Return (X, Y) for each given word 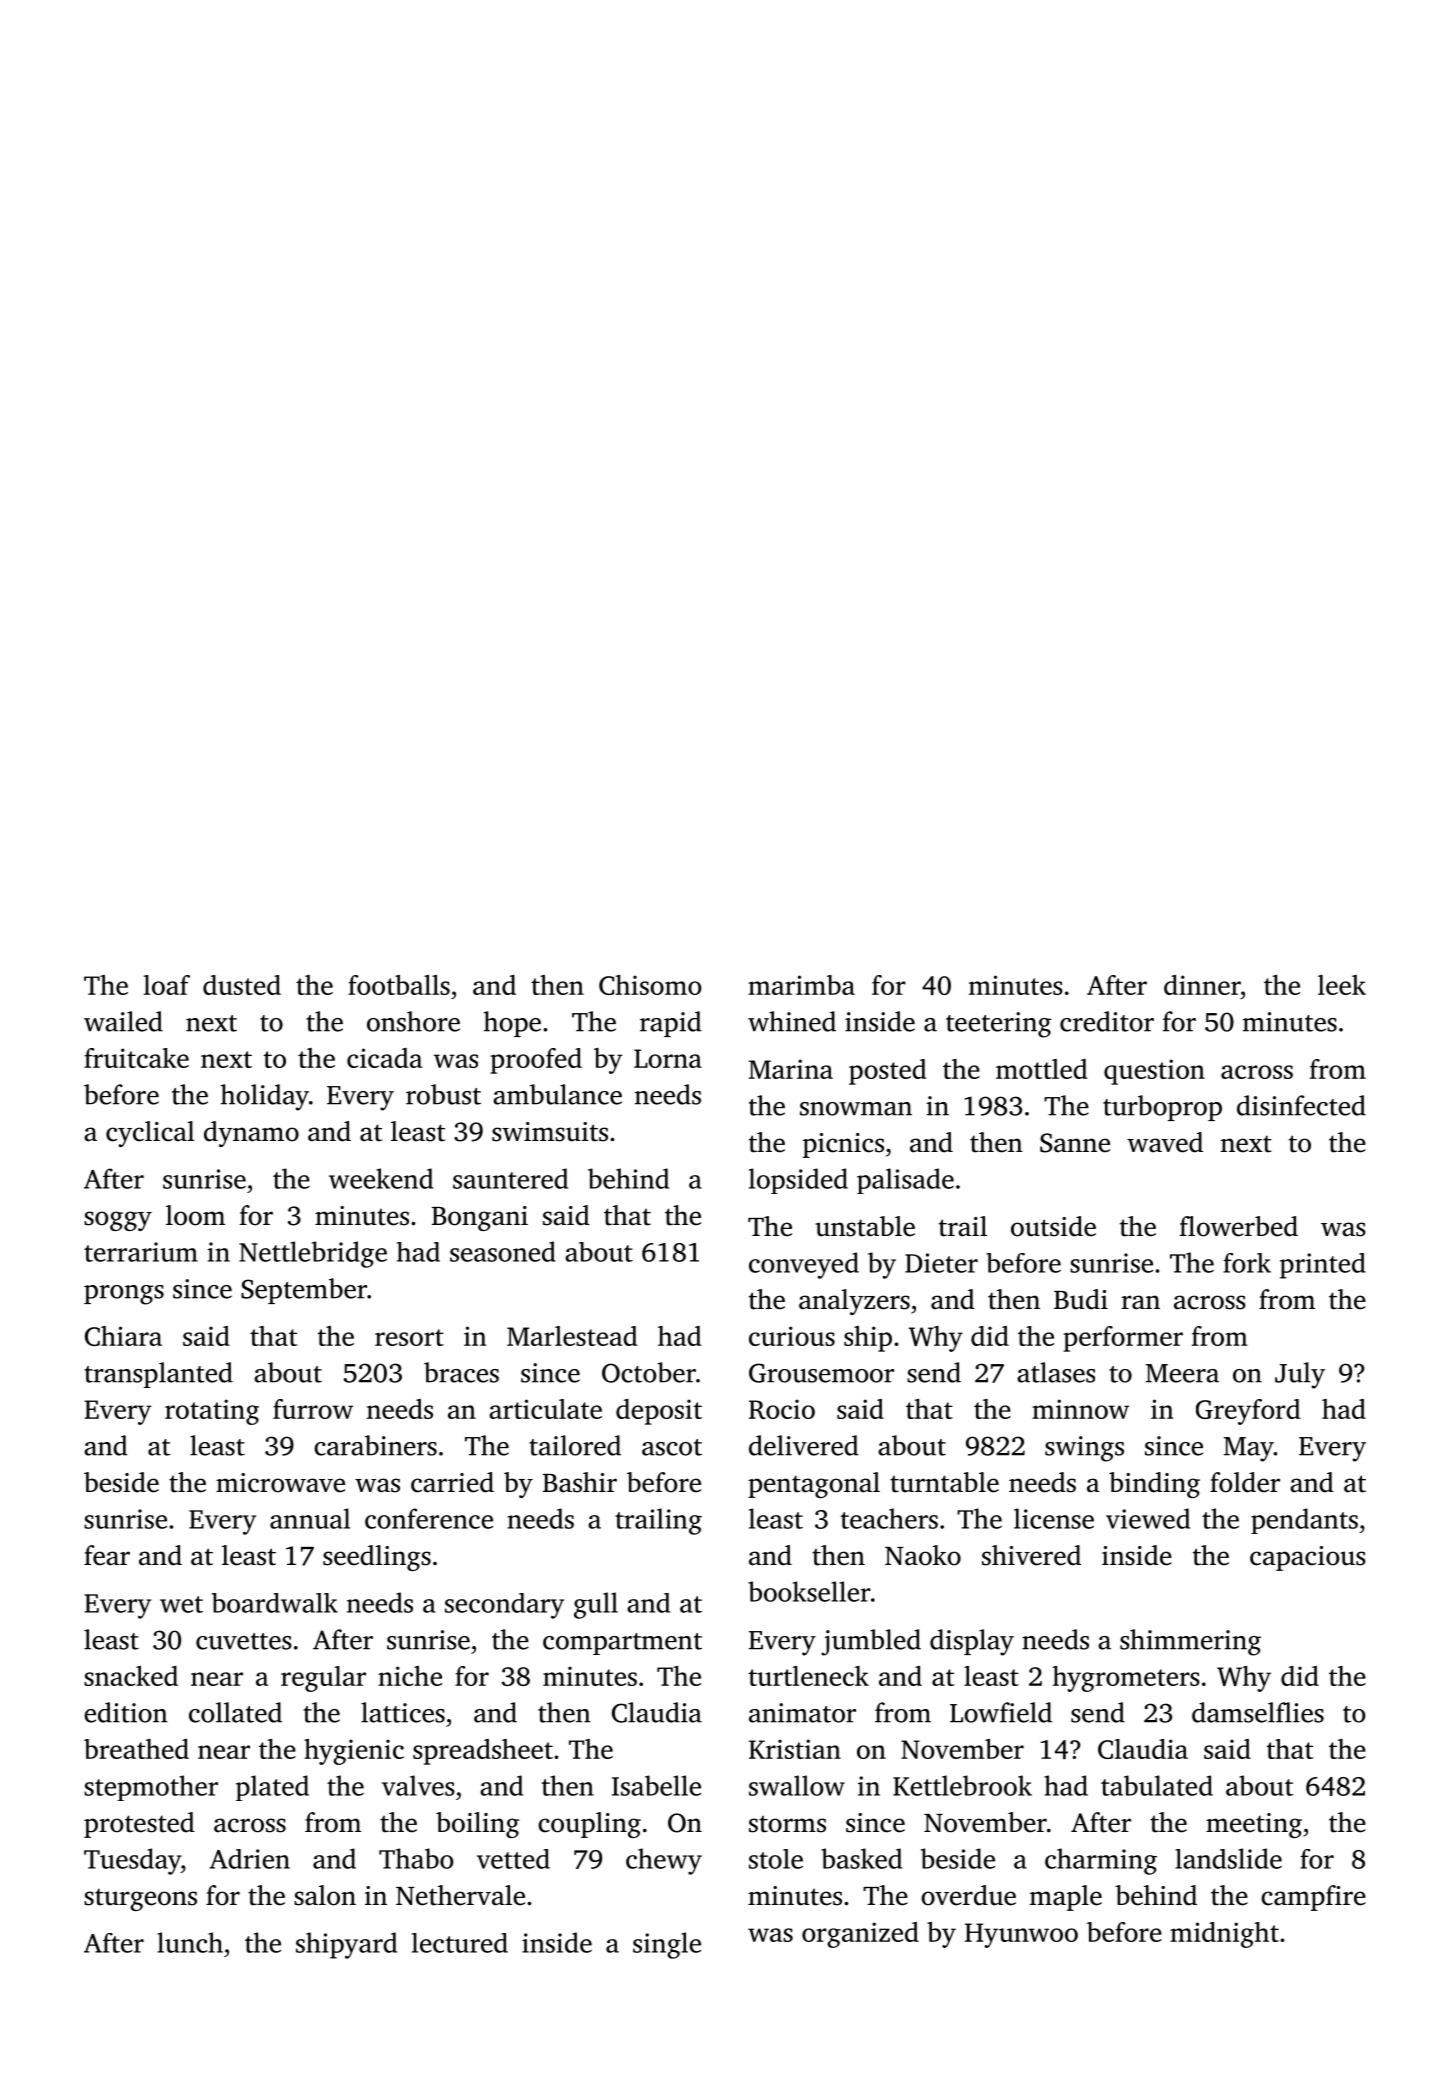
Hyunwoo (1021, 1935)
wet (181, 1604)
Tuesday (132, 1861)
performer (1123, 1339)
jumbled (871, 1642)
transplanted (158, 1375)
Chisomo (650, 985)
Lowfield (1001, 1712)
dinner (1202, 985)
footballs (399, 985)
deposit (659, 1412)
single (667, 1945)
